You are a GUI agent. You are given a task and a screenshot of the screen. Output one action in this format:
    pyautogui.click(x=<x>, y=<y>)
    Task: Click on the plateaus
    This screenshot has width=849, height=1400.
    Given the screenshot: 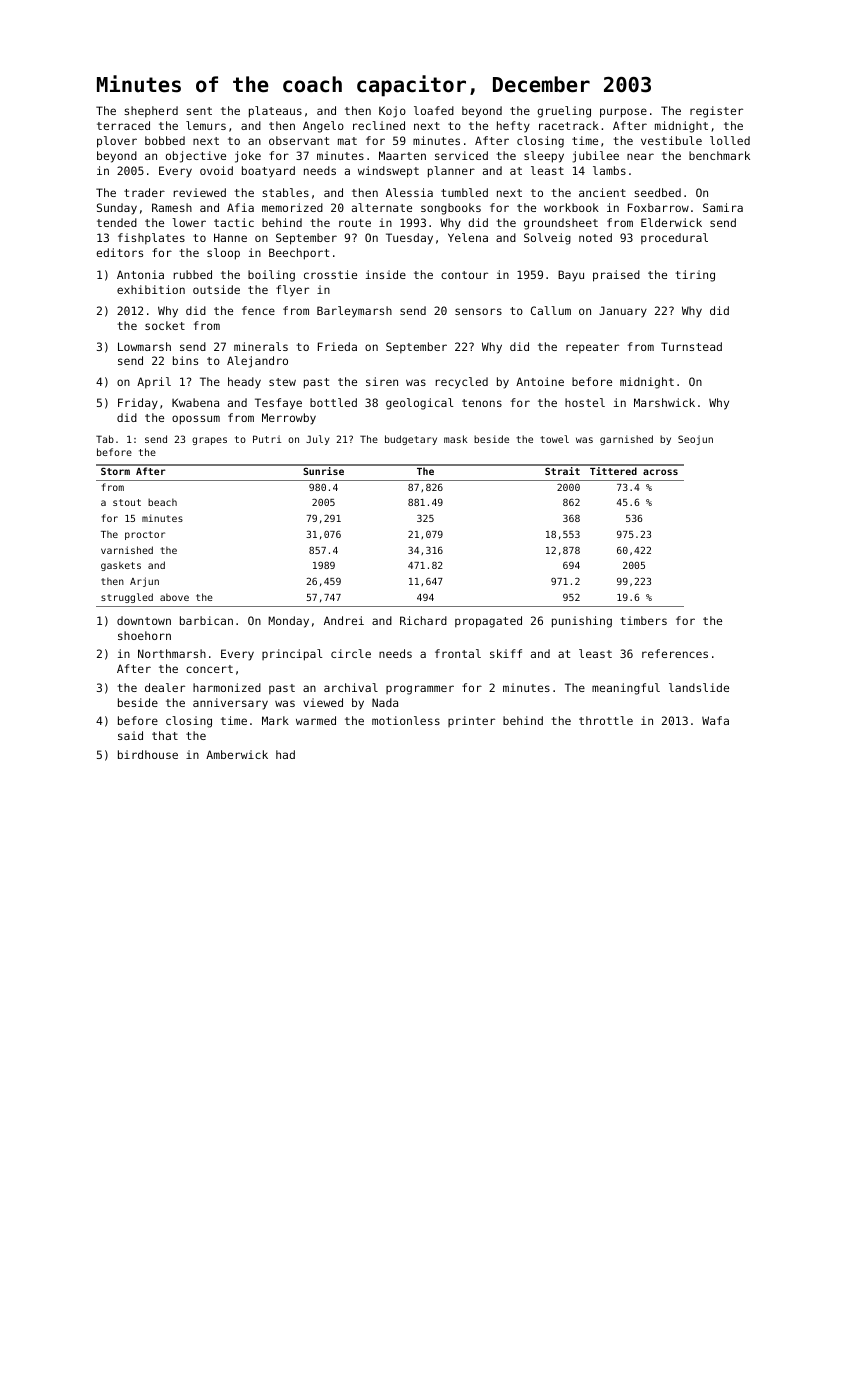 What is the action you would take?
    pyautogui.click(x=275, y=112)
